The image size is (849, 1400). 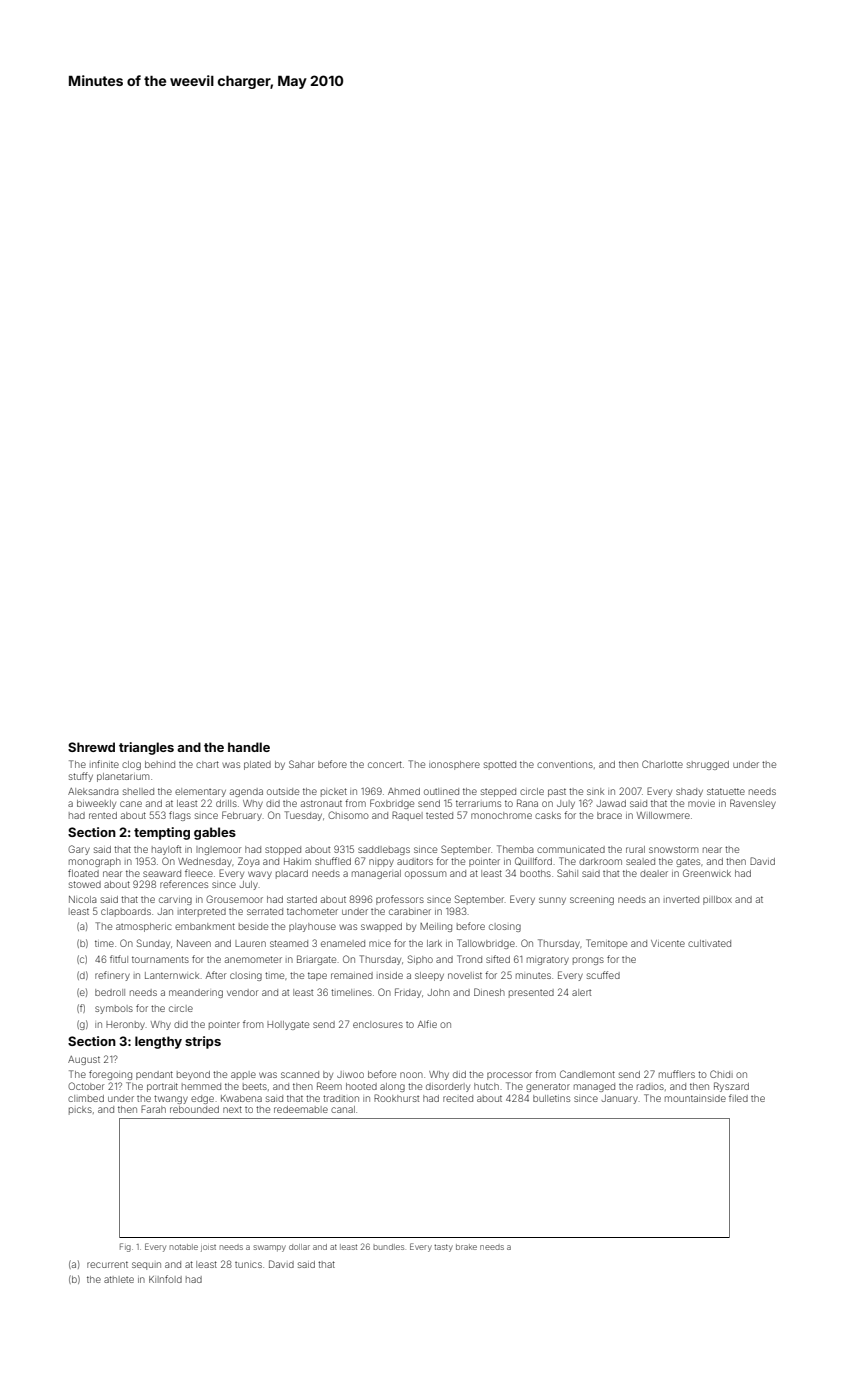 What do you see at coordinates (86, 1098) in the screenshot?
I see `climbed` at bounding box center [86, 1098].
